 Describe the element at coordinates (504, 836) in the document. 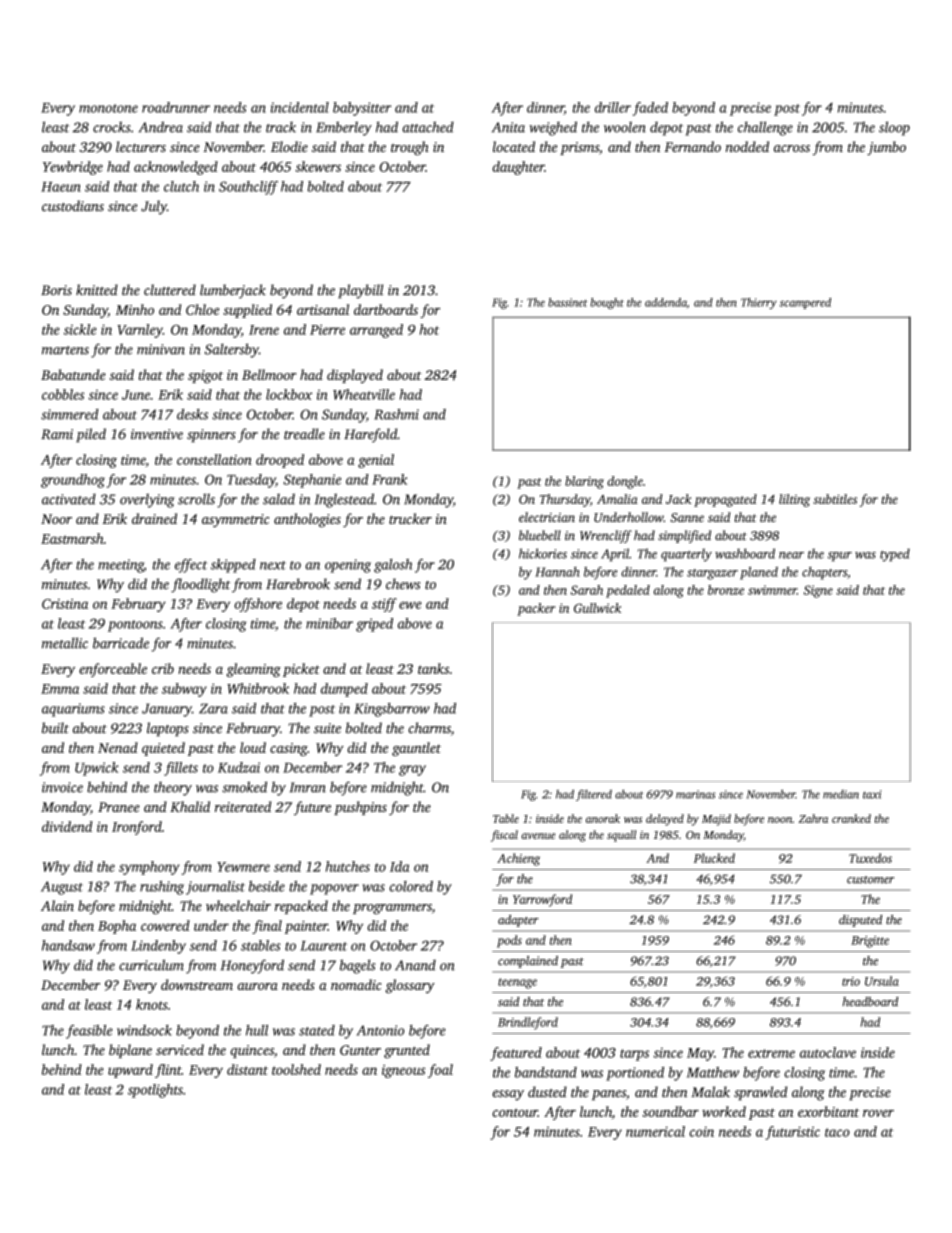

I see `fiscal` at that location.
